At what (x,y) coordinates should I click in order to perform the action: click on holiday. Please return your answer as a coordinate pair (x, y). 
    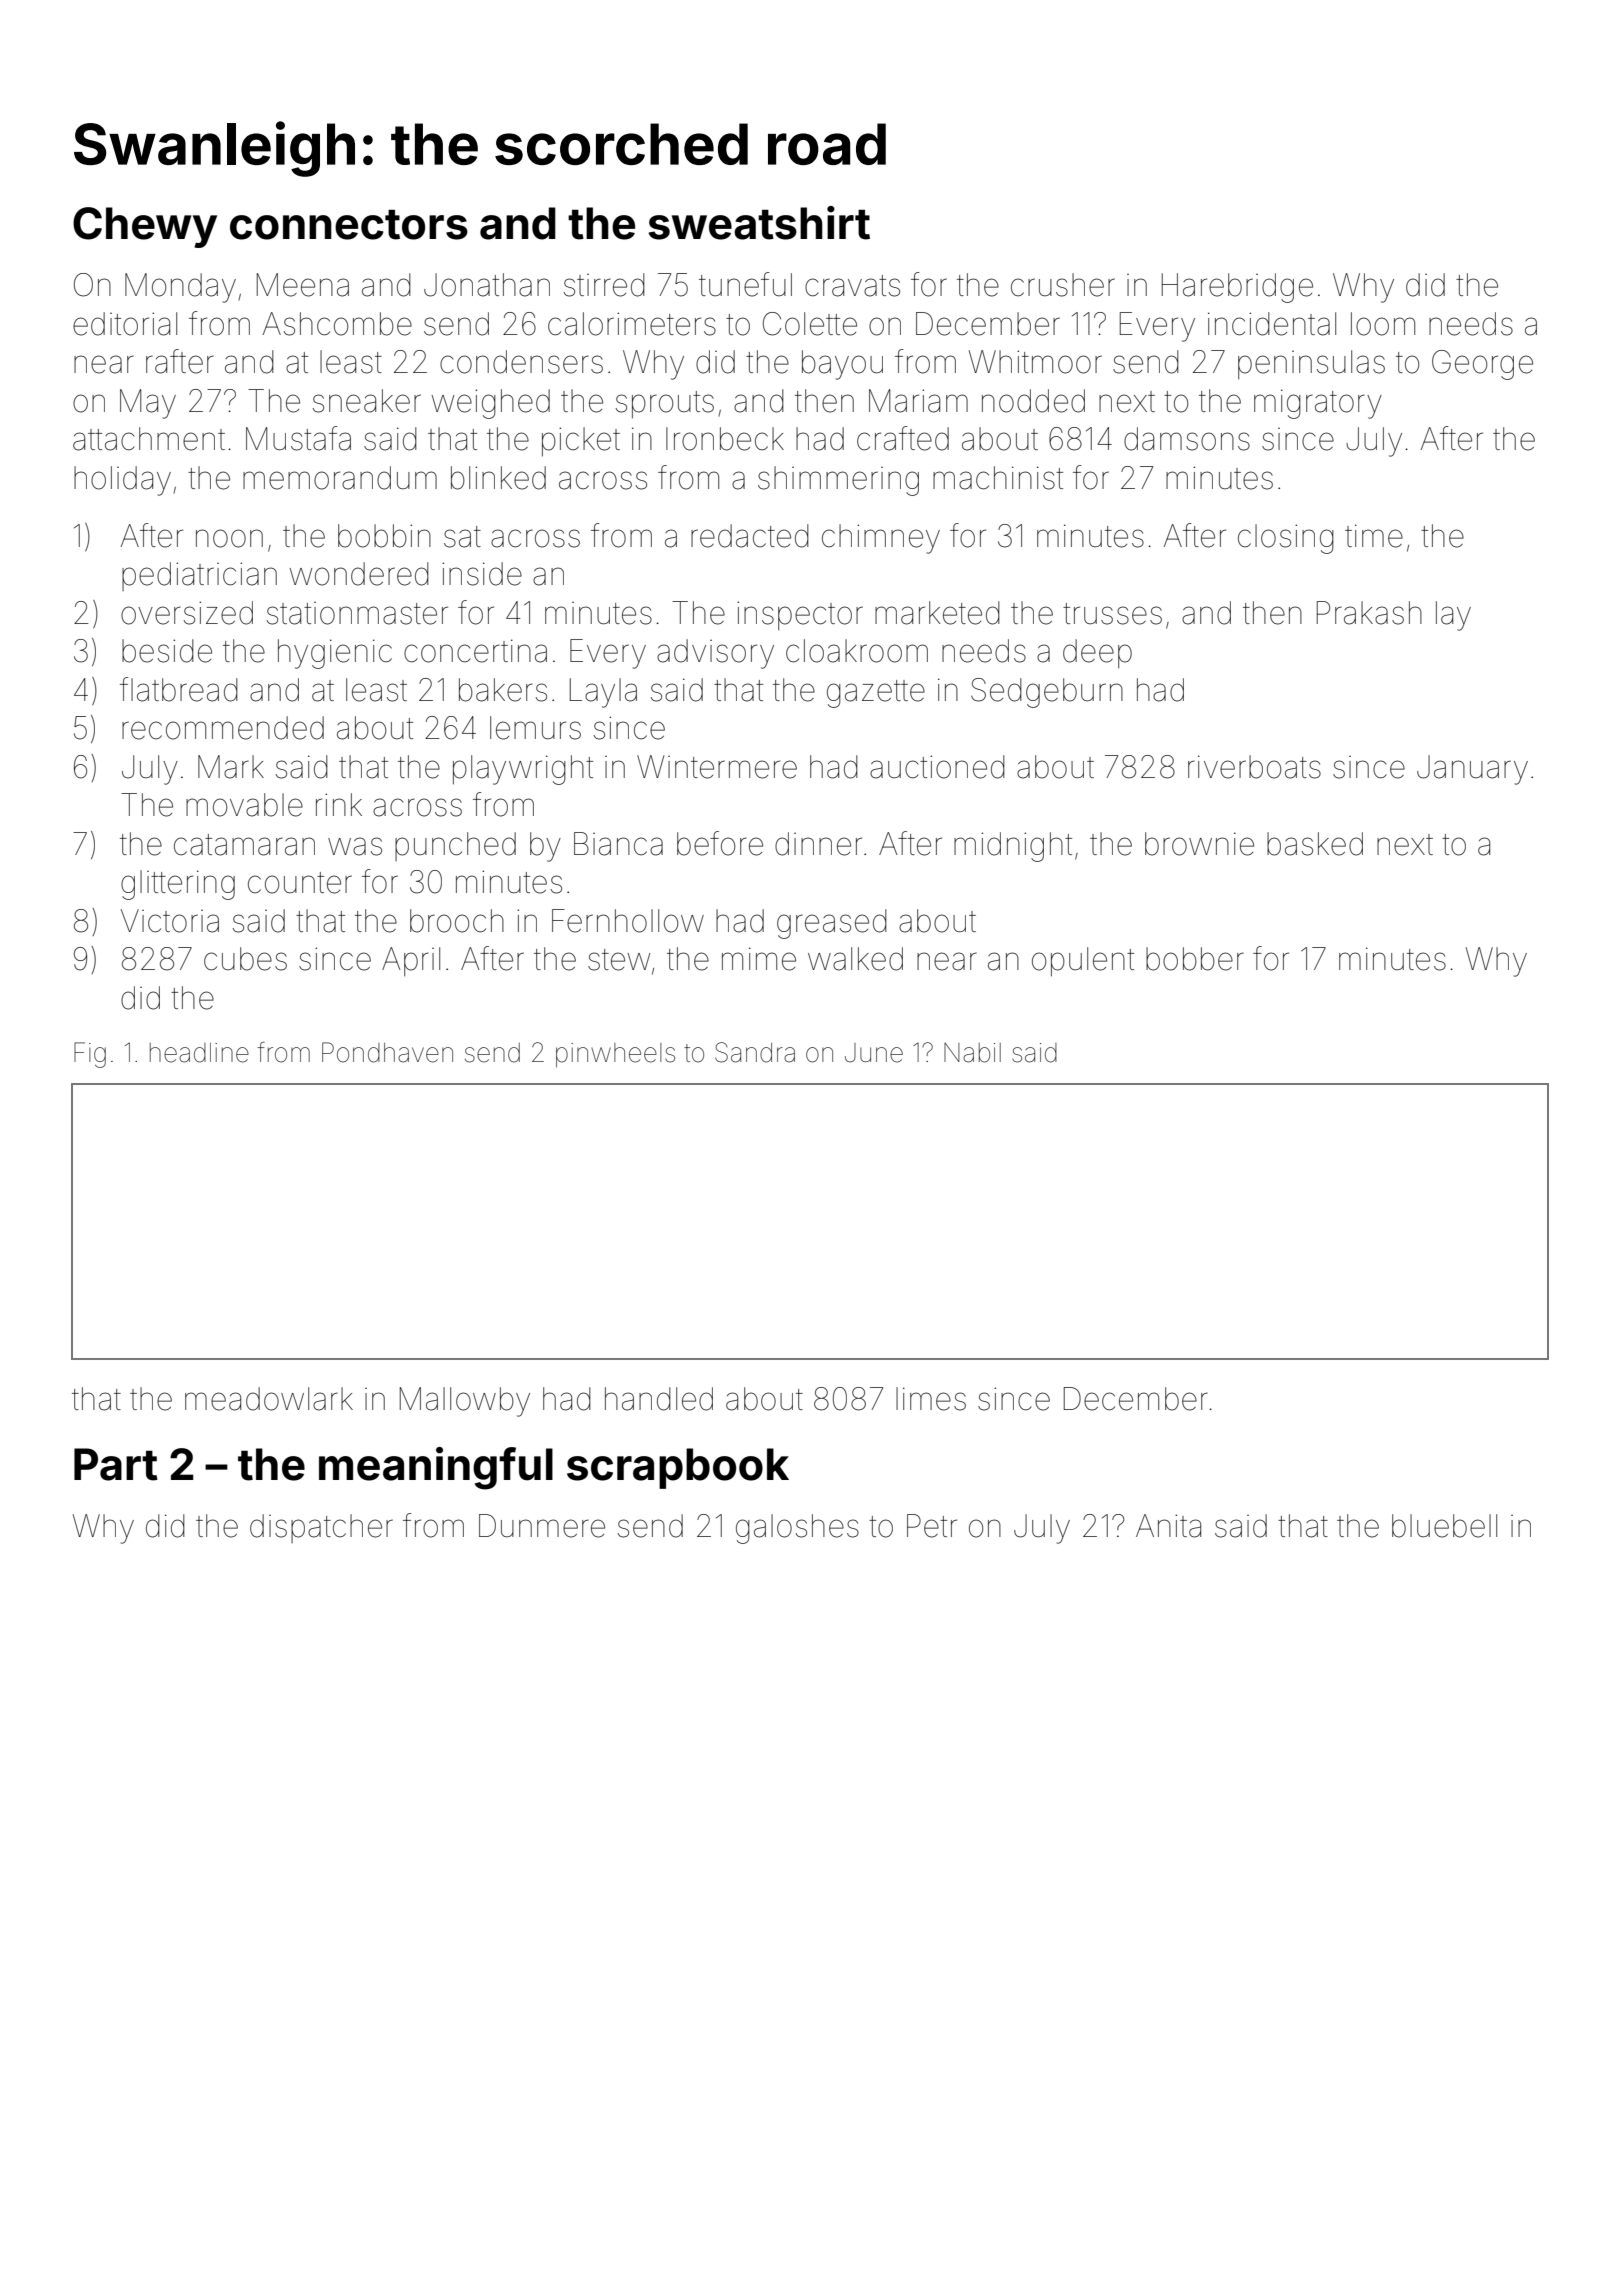
    Looking at the image, I should click on (122, 481).
